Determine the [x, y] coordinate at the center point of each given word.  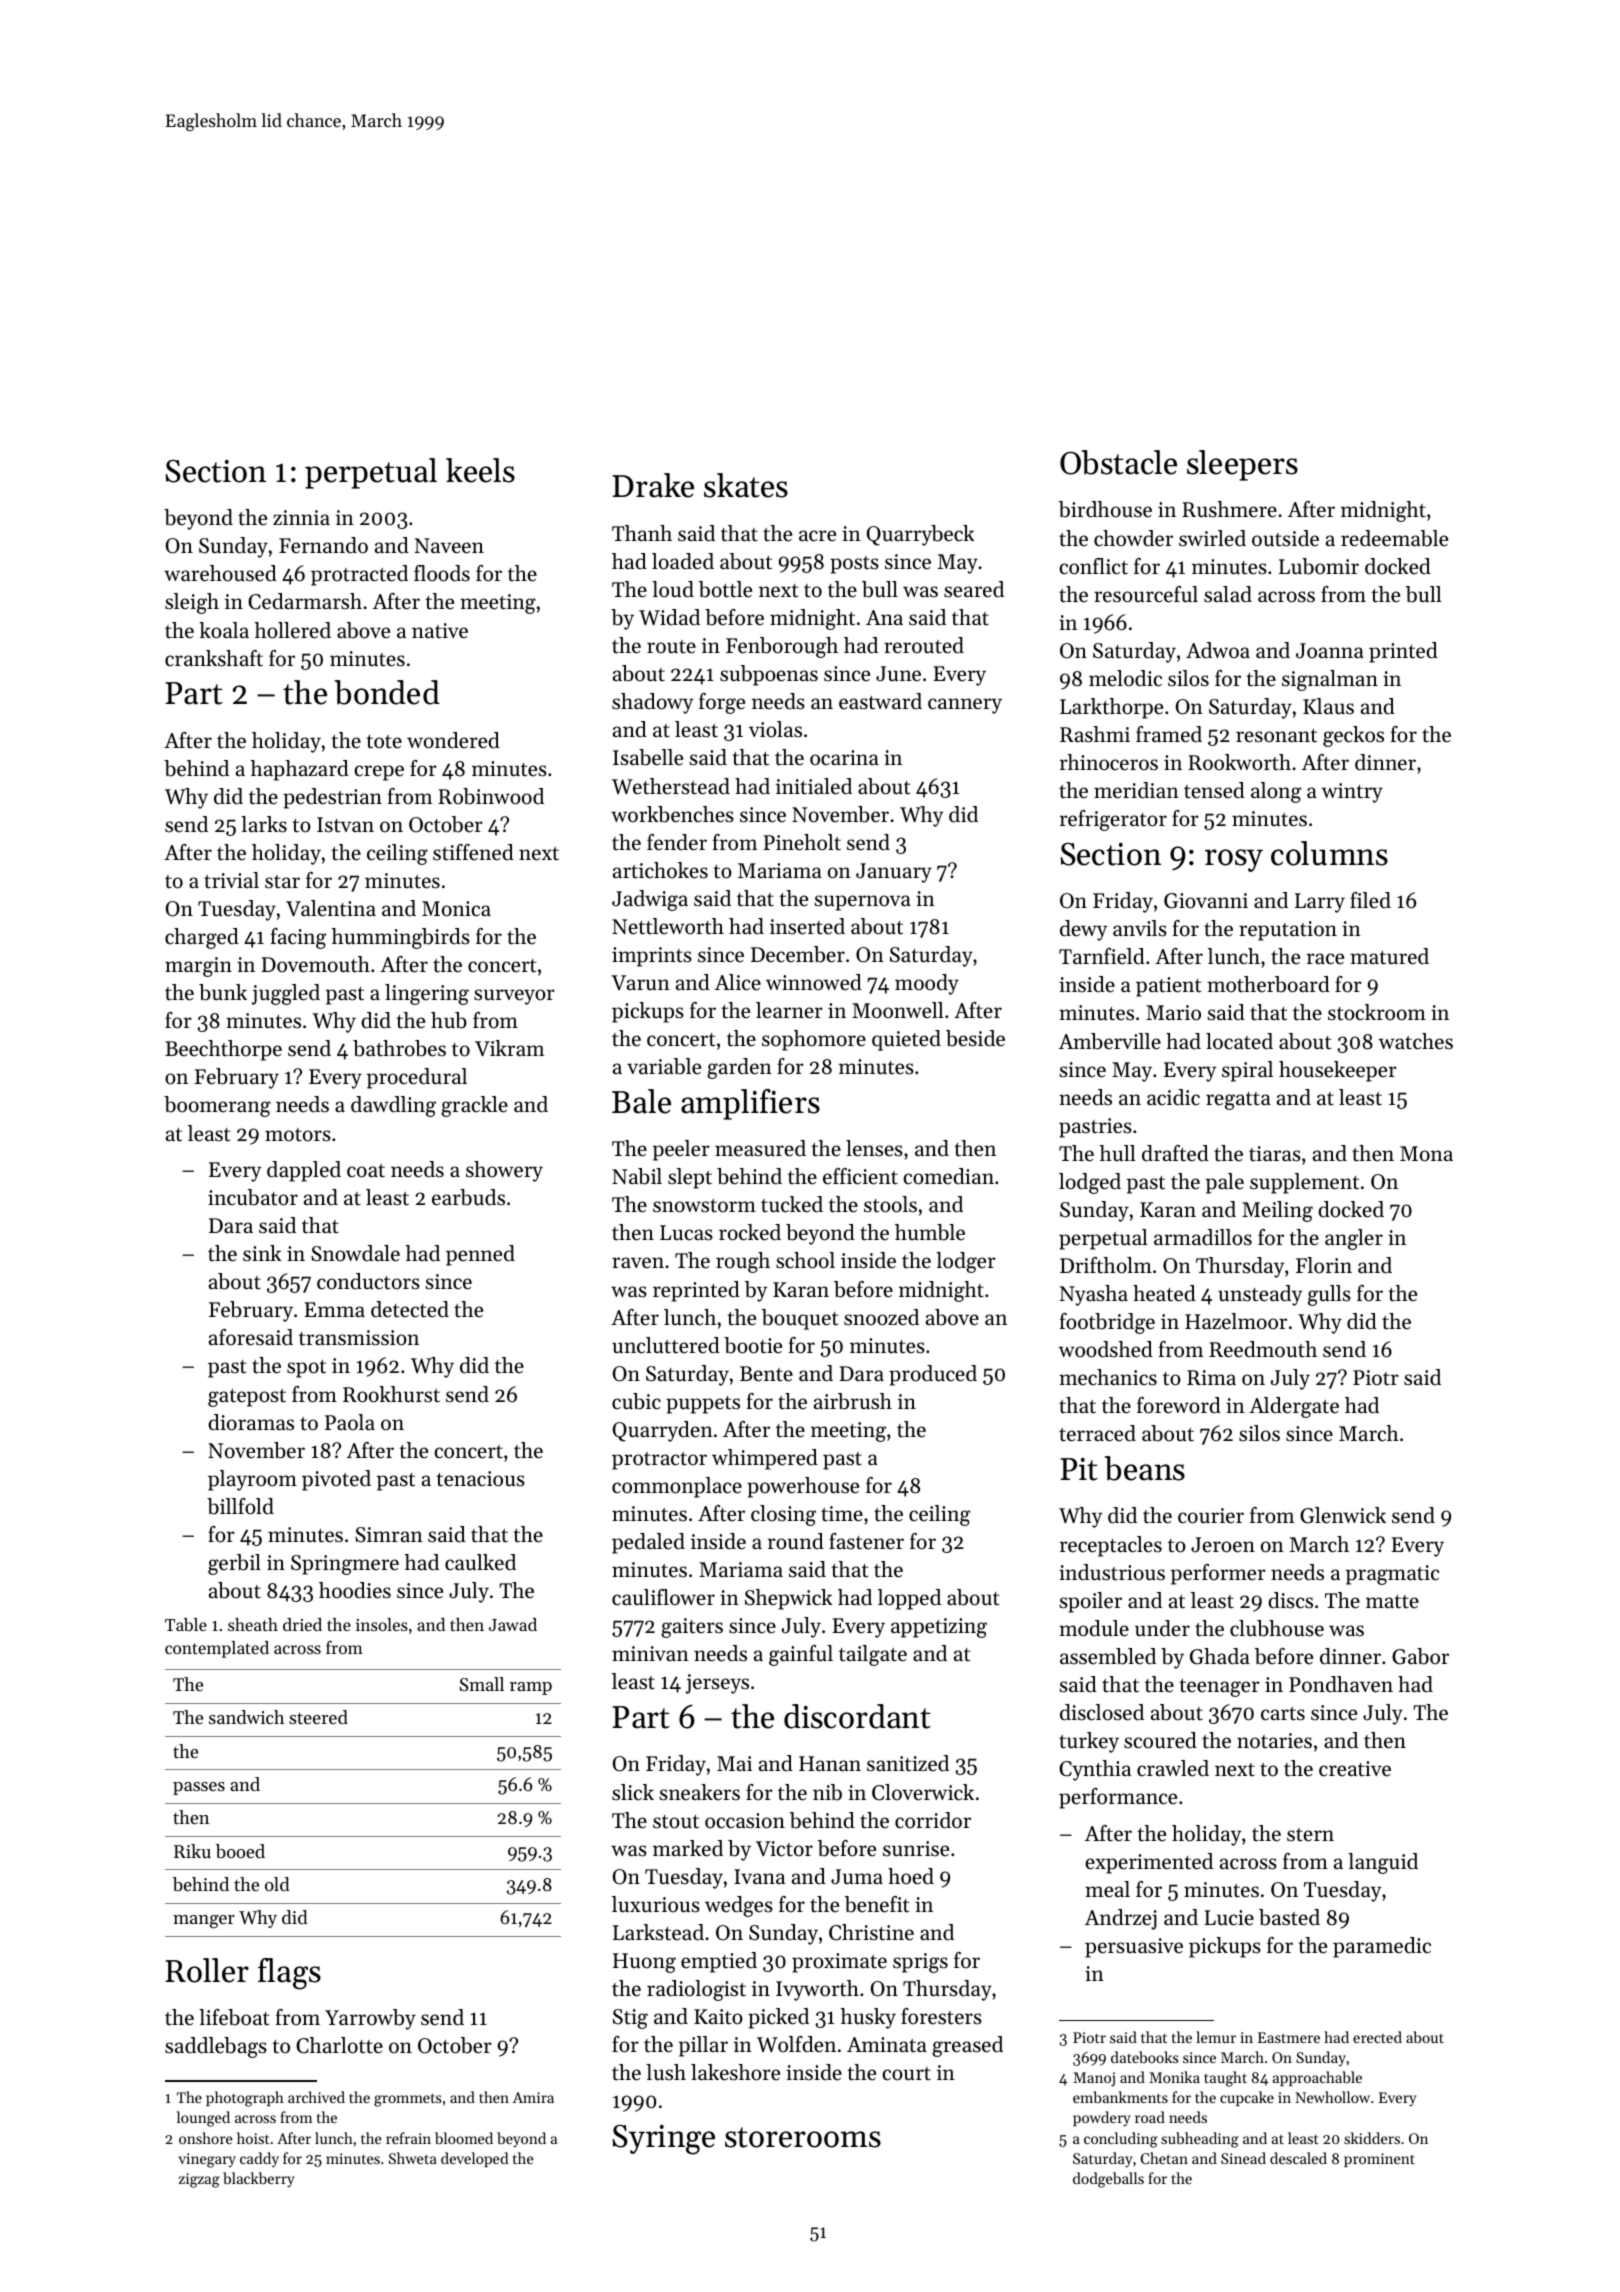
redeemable [1394, 538]
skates [746, 485]
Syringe [663, 2140]
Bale [641, 1101]
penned [480, 1255]
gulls [1329, 1295]
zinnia [301, 517]
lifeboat [234, 2017]
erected [1377, 2037]
